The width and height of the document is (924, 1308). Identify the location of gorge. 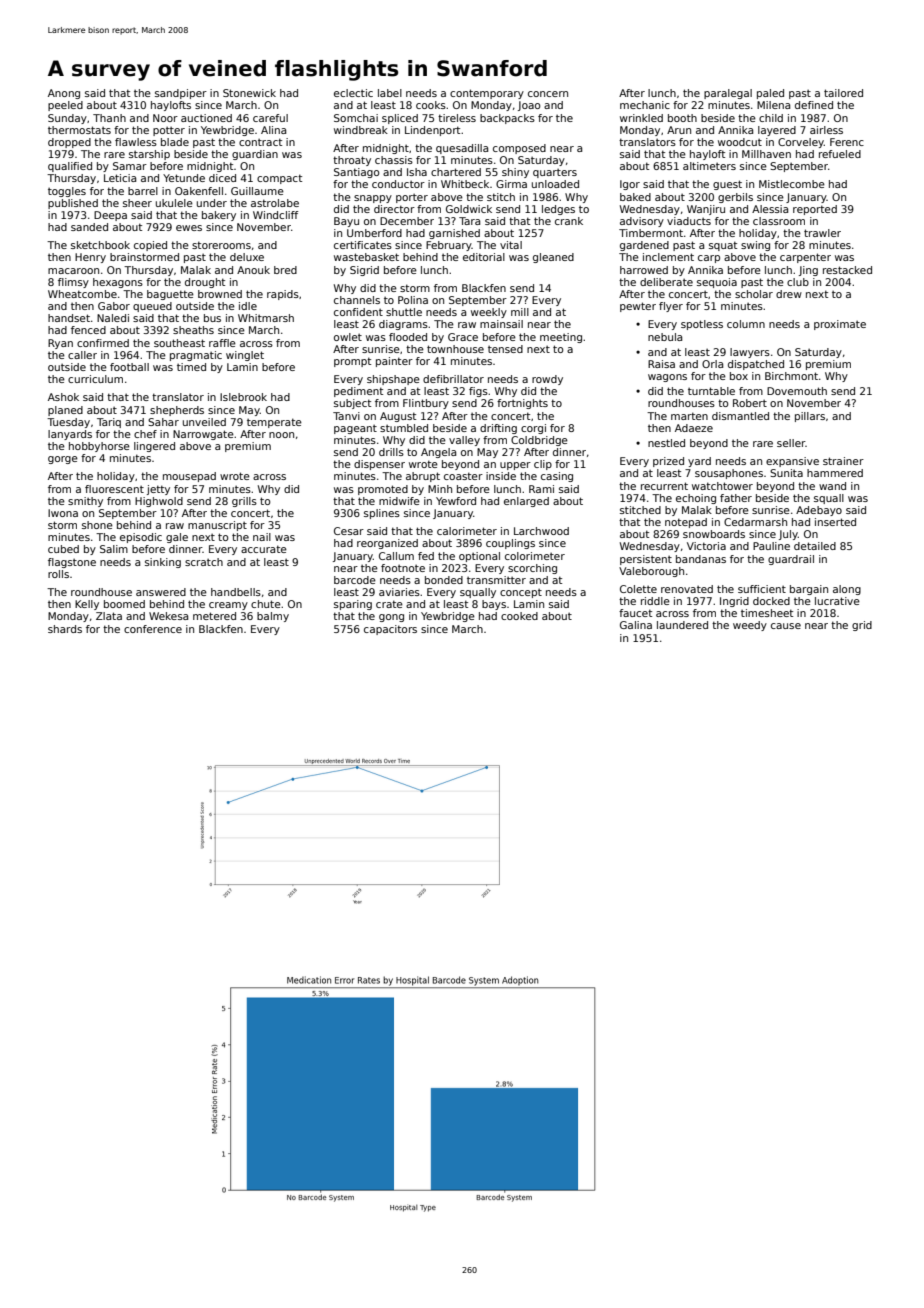
(63, 460).
